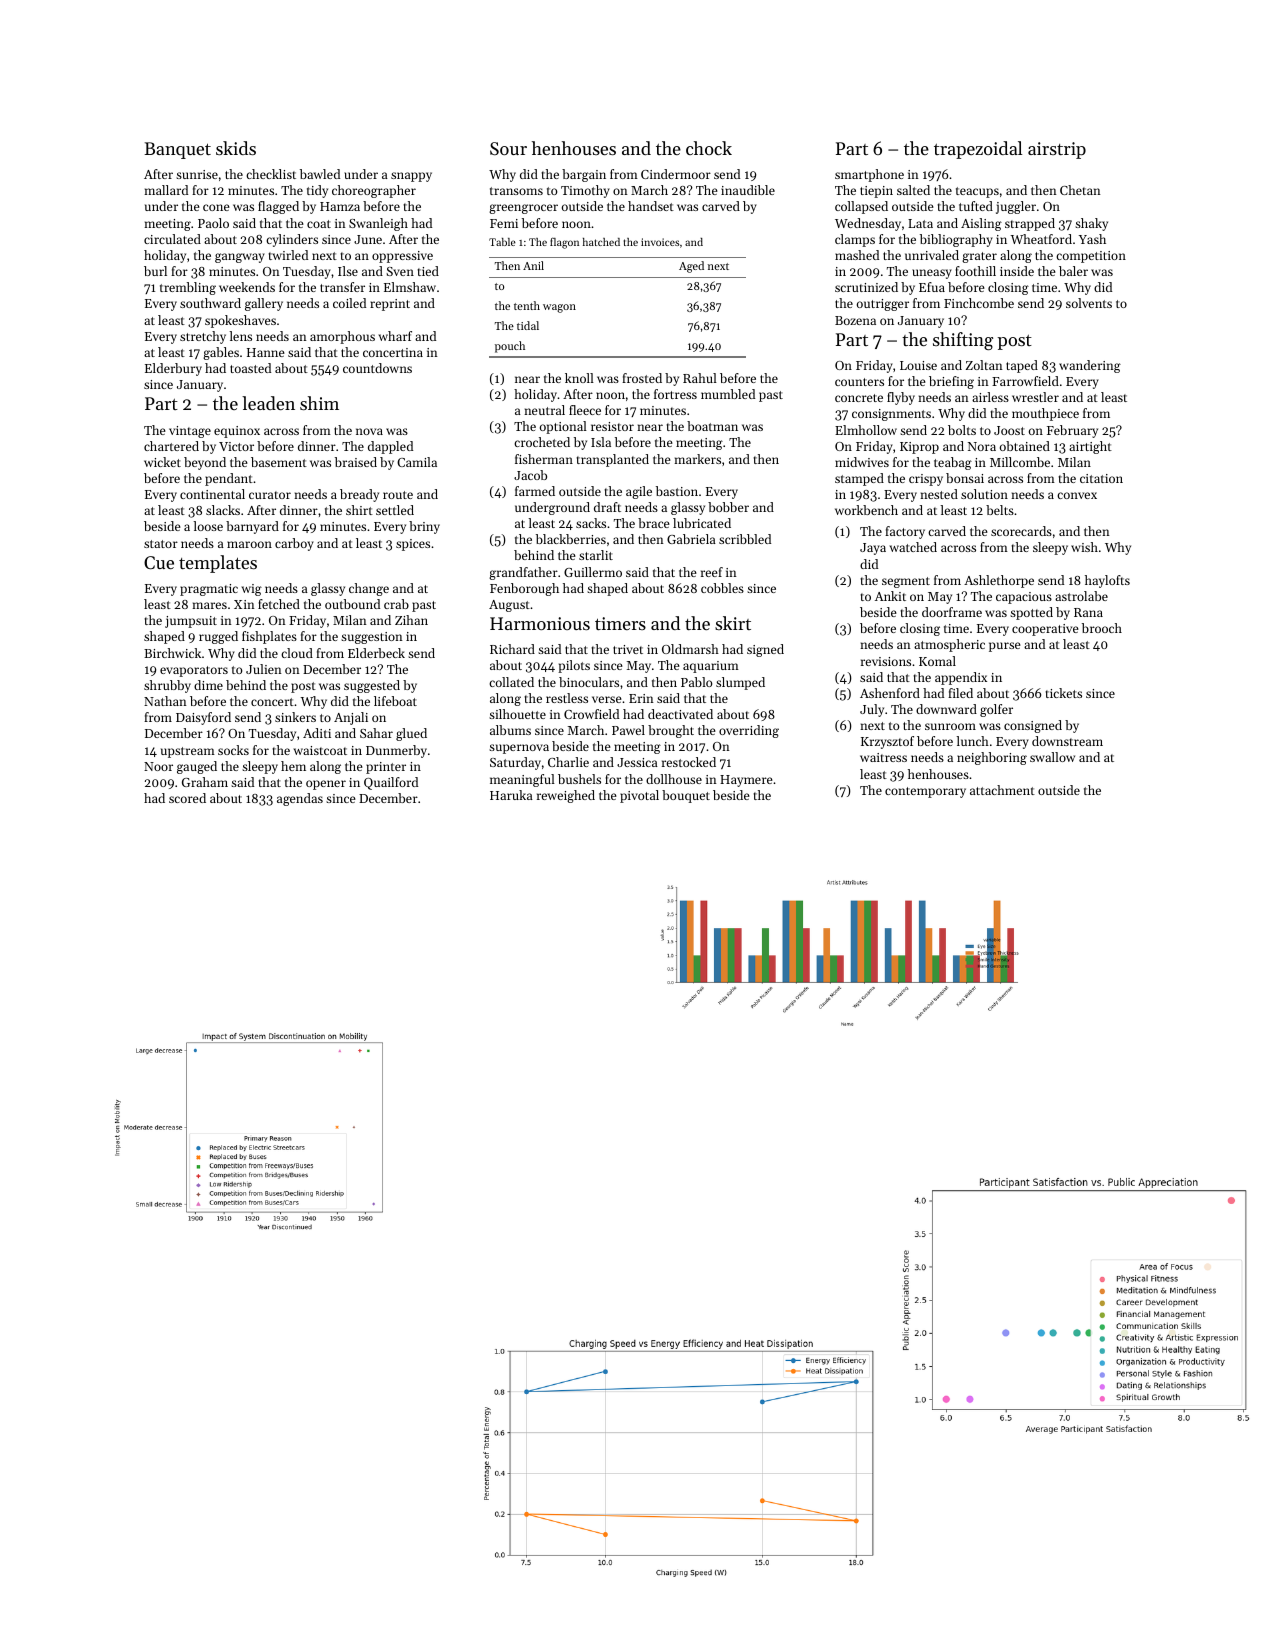 The image size is (1276, 1651). What do you see at coordinates (963, 341) in the screenshot?
I see `shifting` at bounding box center [963, 341].
